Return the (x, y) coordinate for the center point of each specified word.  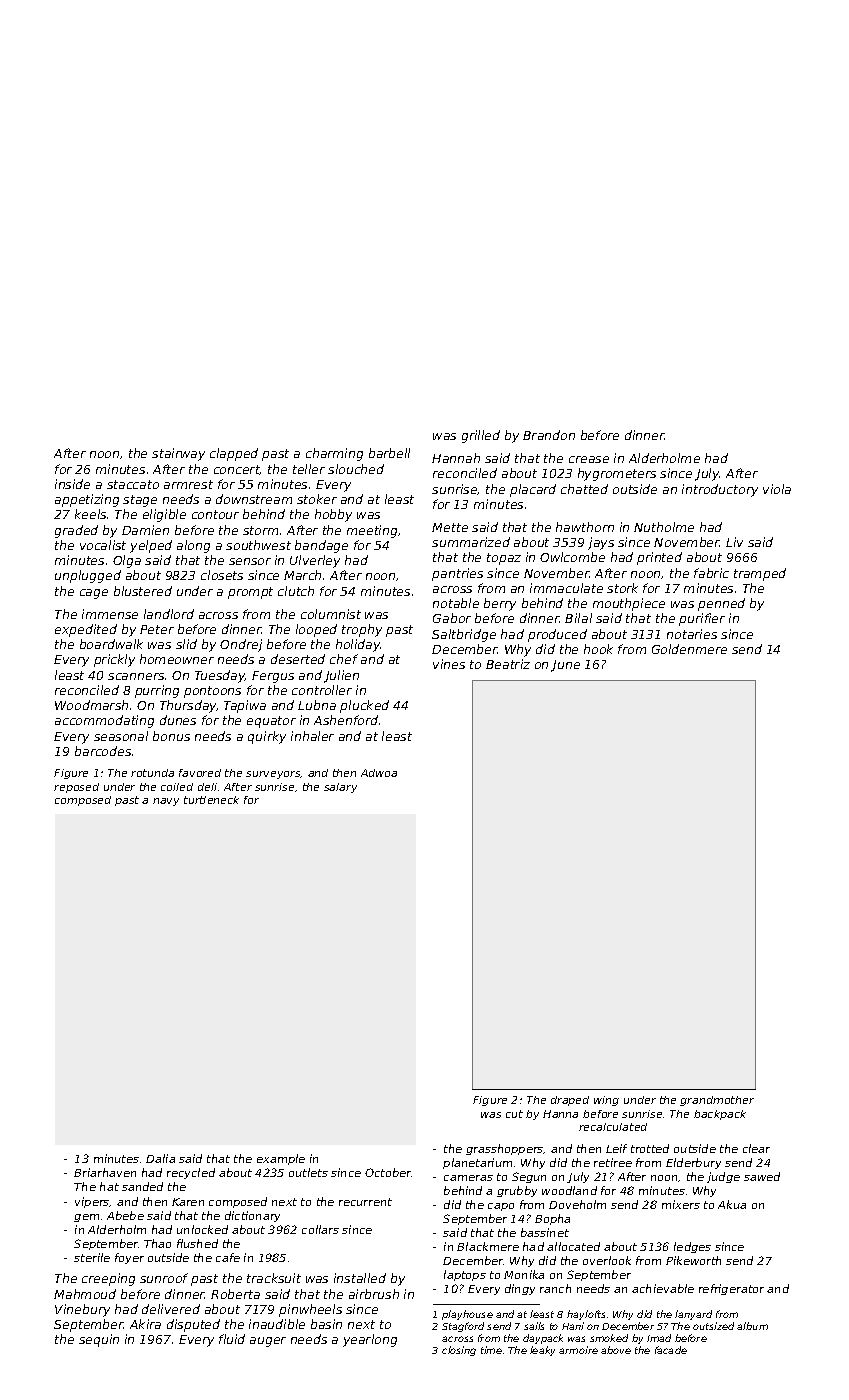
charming (334, 454)
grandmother (717, 1101)
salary (340, 788)
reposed (76, 788)
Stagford (463, 1327)
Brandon (549, 435)
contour (215, 514)
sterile (92, 1257)
